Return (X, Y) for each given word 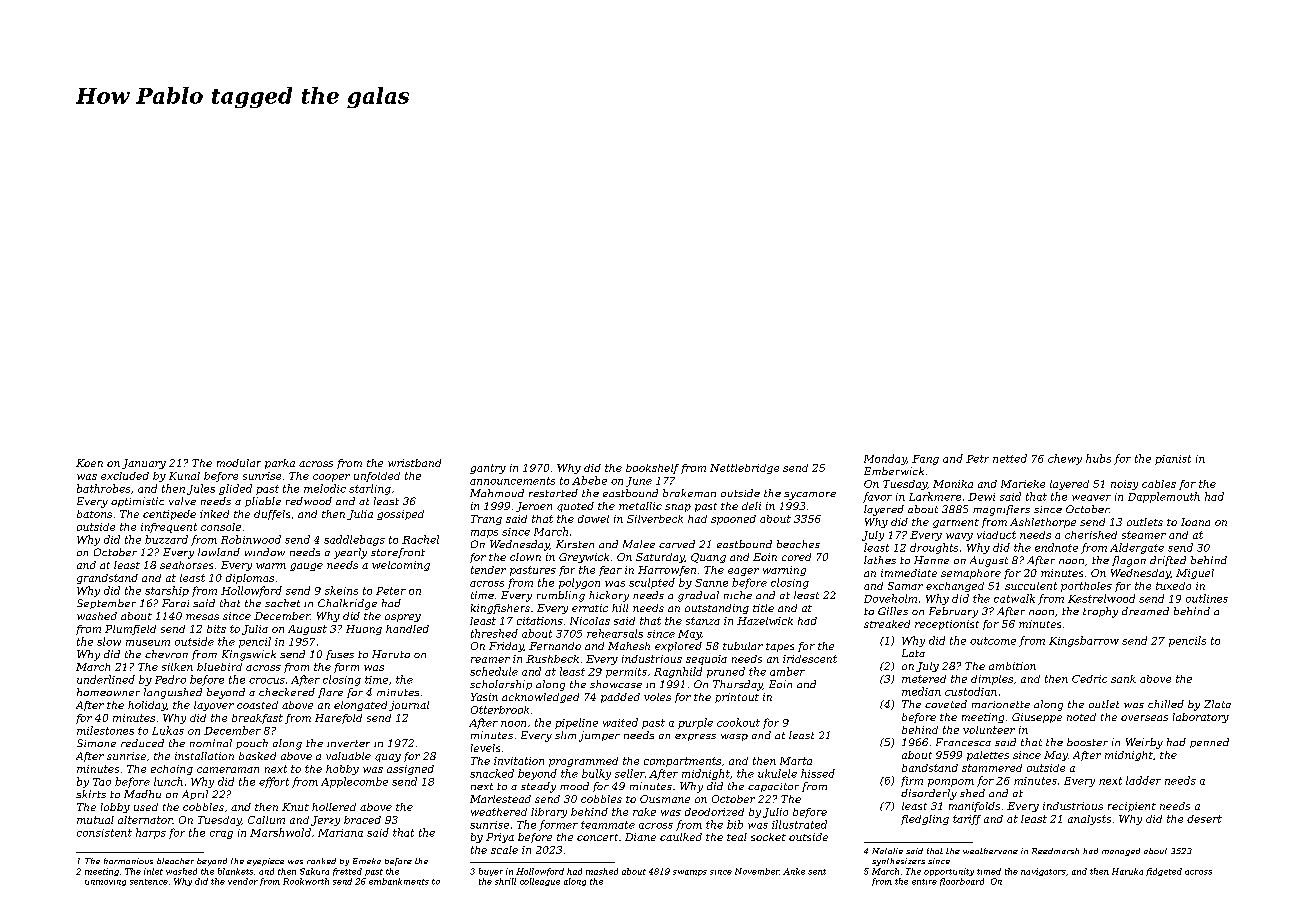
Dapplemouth (1164, 497)
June (639, 482)
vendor (243, 881)
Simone (96, 743)
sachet (282, 603)
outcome (993, 641)
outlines (1207, 598)
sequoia (706, 660)
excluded (125, 476)
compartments (682, 762)
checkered (287, 692)
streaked (887, 624)
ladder (1143, 780)
